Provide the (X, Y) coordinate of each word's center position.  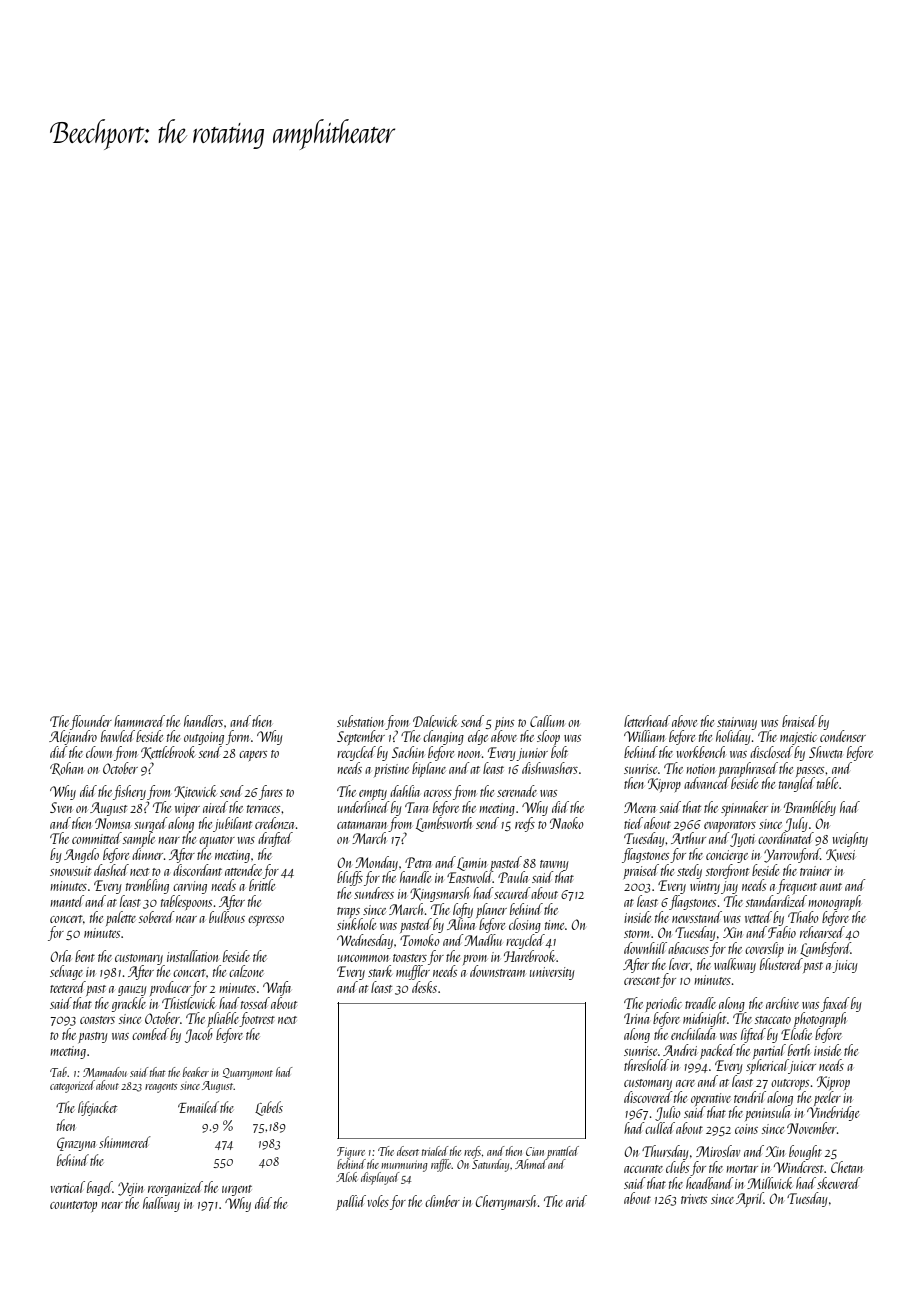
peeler (827, 1098)
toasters (410, 958)
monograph (834, 902)
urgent (237, 1190)
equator (217, 842)
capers (253, 756)
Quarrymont (248, 1074)
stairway (737, 723)
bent (85, 956)
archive (782, 1003)
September (361, 737)
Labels (269, 1108)
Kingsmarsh (439, 894)
